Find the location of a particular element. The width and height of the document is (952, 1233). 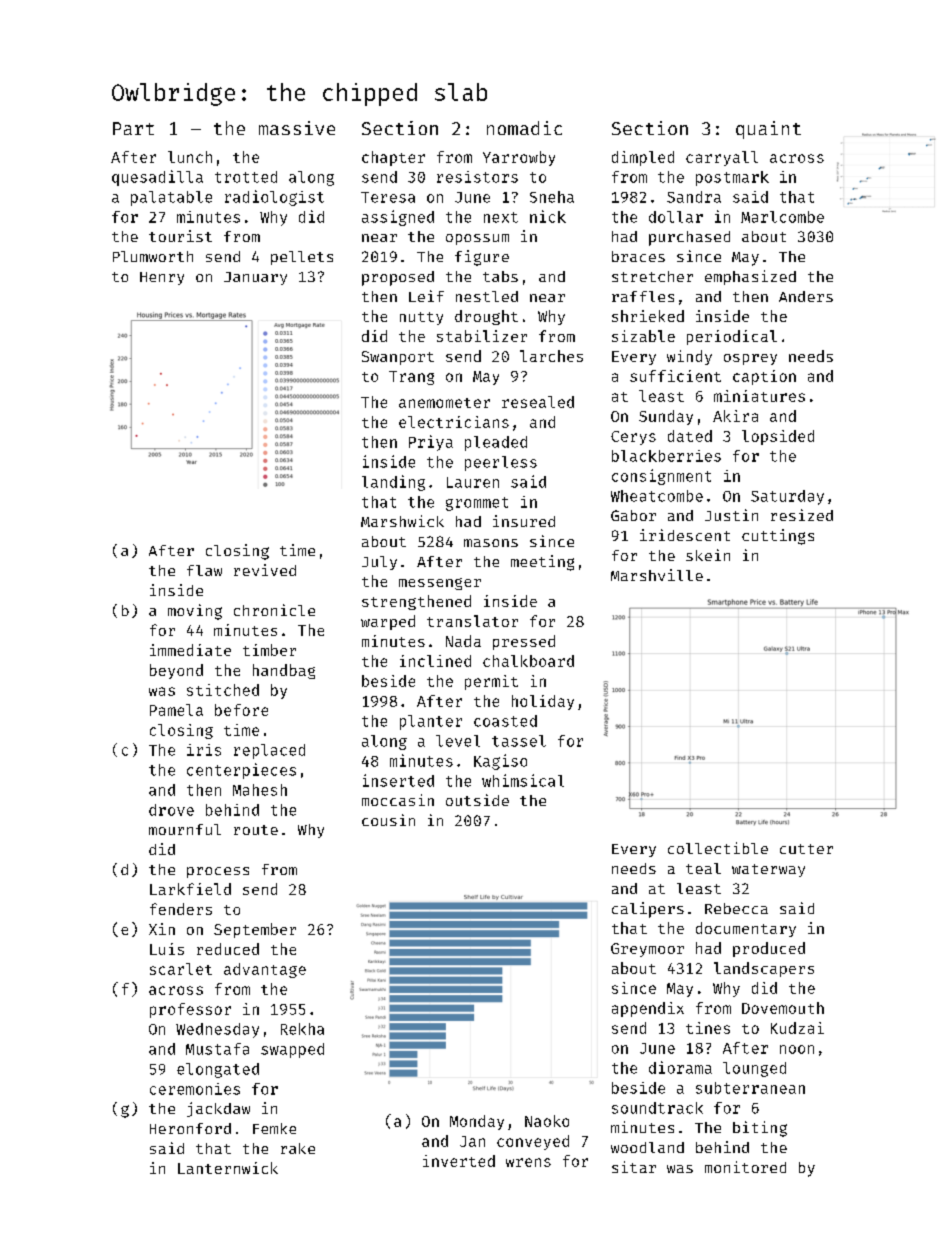

Naoko is located at coordinates (547, 1121).
